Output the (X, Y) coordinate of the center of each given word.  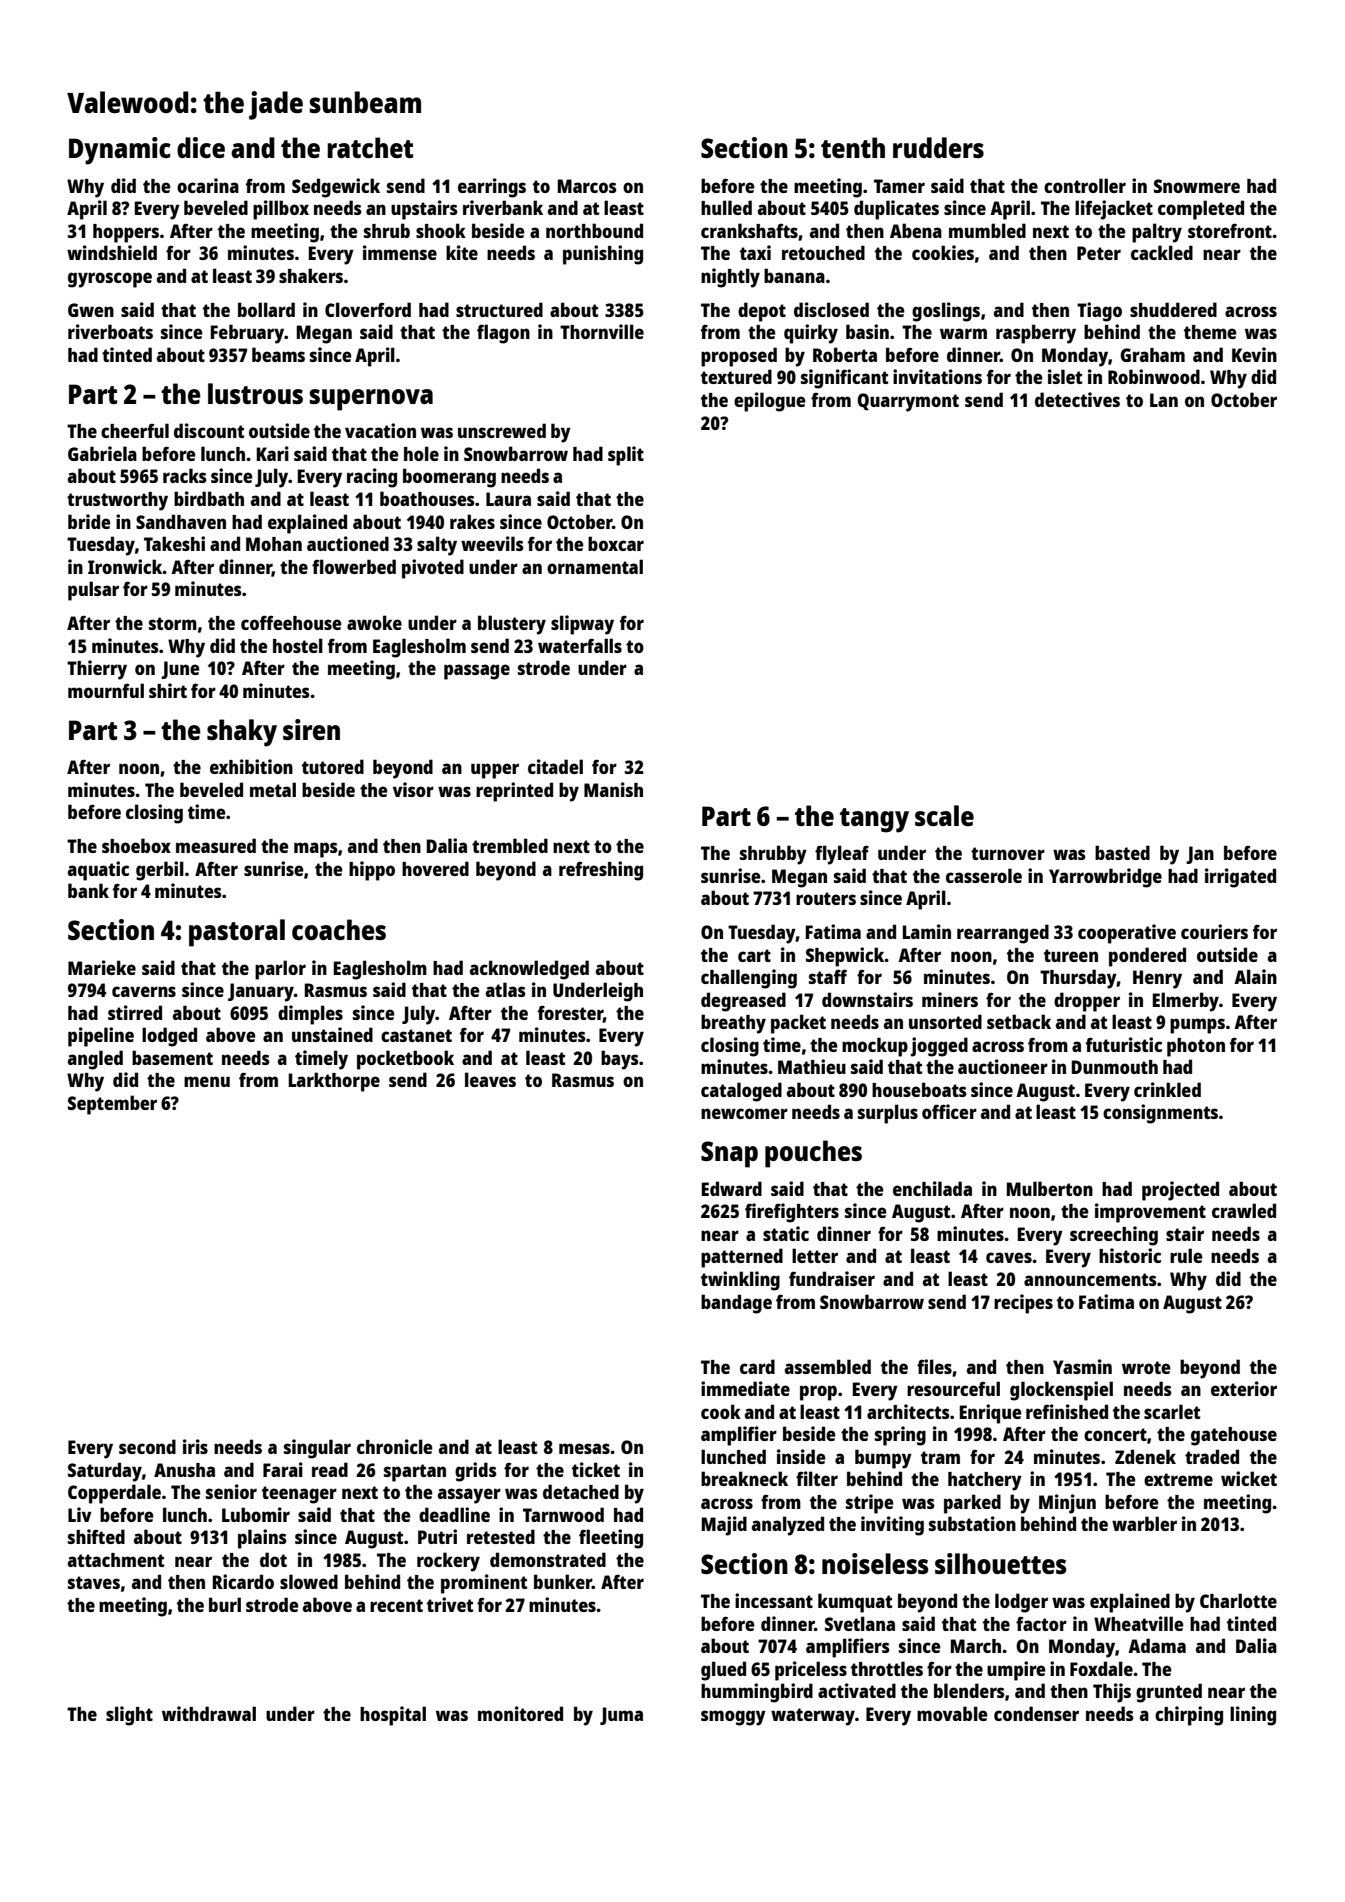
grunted (1169, 1693)
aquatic (98, 871)
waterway (813, 1717)
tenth (853, 147)
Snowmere (1197, 186)
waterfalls (580, 645)
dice (201, 147)
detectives (1077, 399)
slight (129, 1716)
